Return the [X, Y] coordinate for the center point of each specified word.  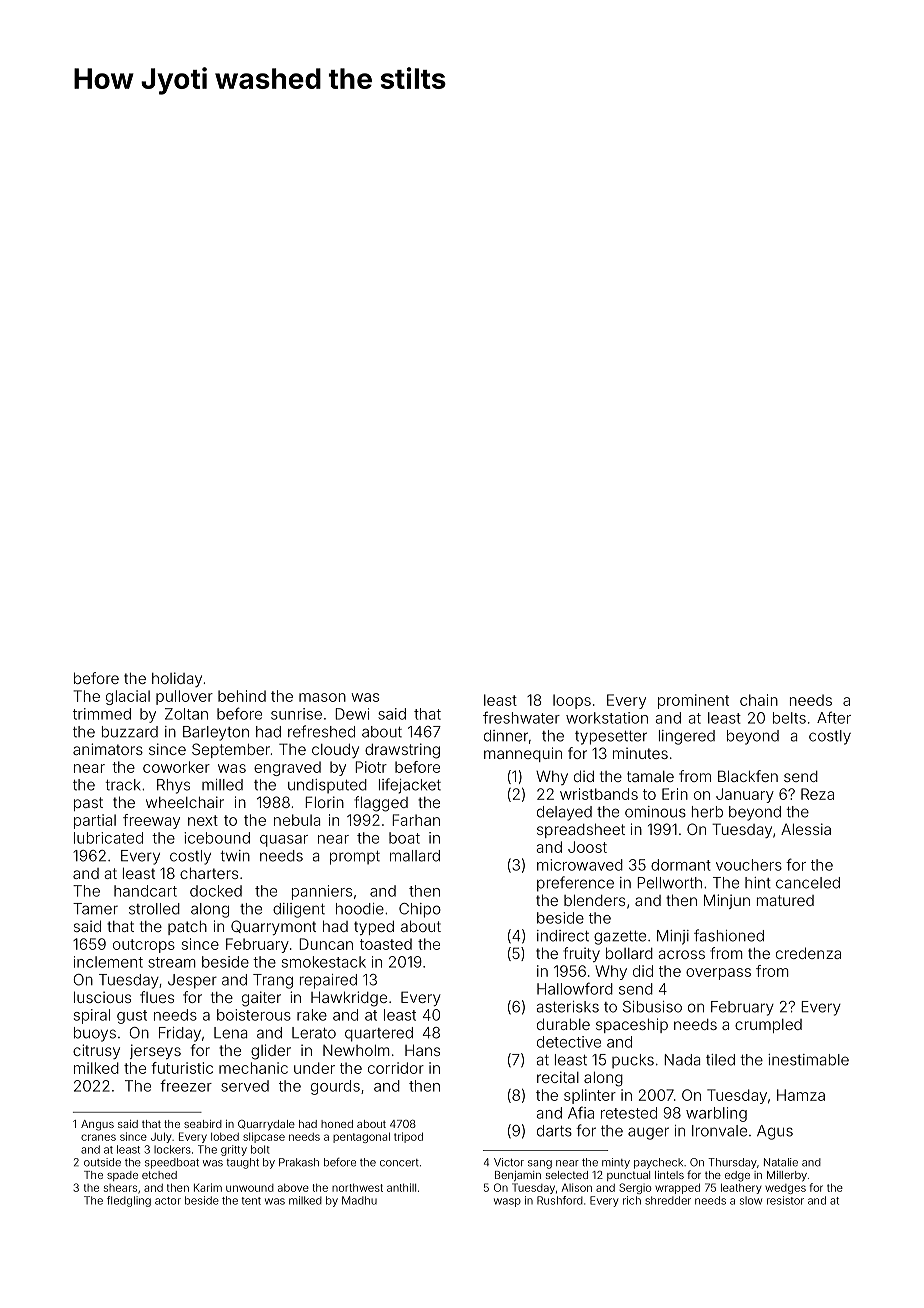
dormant [681, 865]
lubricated [108, 838]
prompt [355, 858]
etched [159, 1175]
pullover [184, 697]
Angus [97, 1125]
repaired [328, 981]
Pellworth [669, 883]
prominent [693, 701]
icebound [217, 838]
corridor [396, 1068]
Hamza [801, 1095]
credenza [808, 953]
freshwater [521, 717]
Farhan [416, 820]
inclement [108, 962]
